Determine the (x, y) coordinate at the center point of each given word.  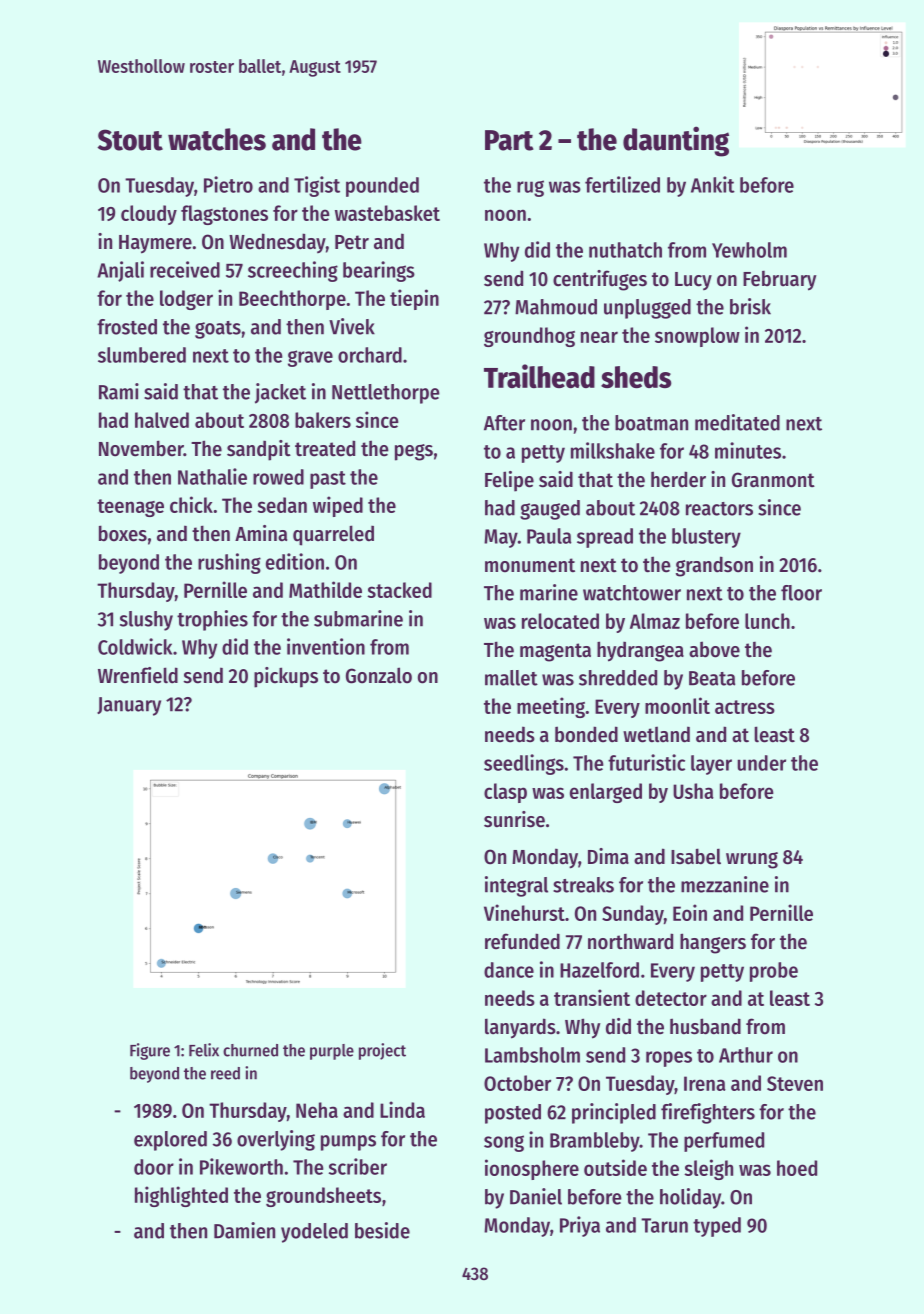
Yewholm (749, 250)
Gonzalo (379, 675)
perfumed (724, 1142)
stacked (399, 590)
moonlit (677, 705)
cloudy (149, 215)
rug (530, 188)
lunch (767, 621)
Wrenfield (138, 675)
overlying (276, 1140)
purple (332, 1052)
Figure (150, 1051)
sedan (282, 505)
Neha (317, 1110)
